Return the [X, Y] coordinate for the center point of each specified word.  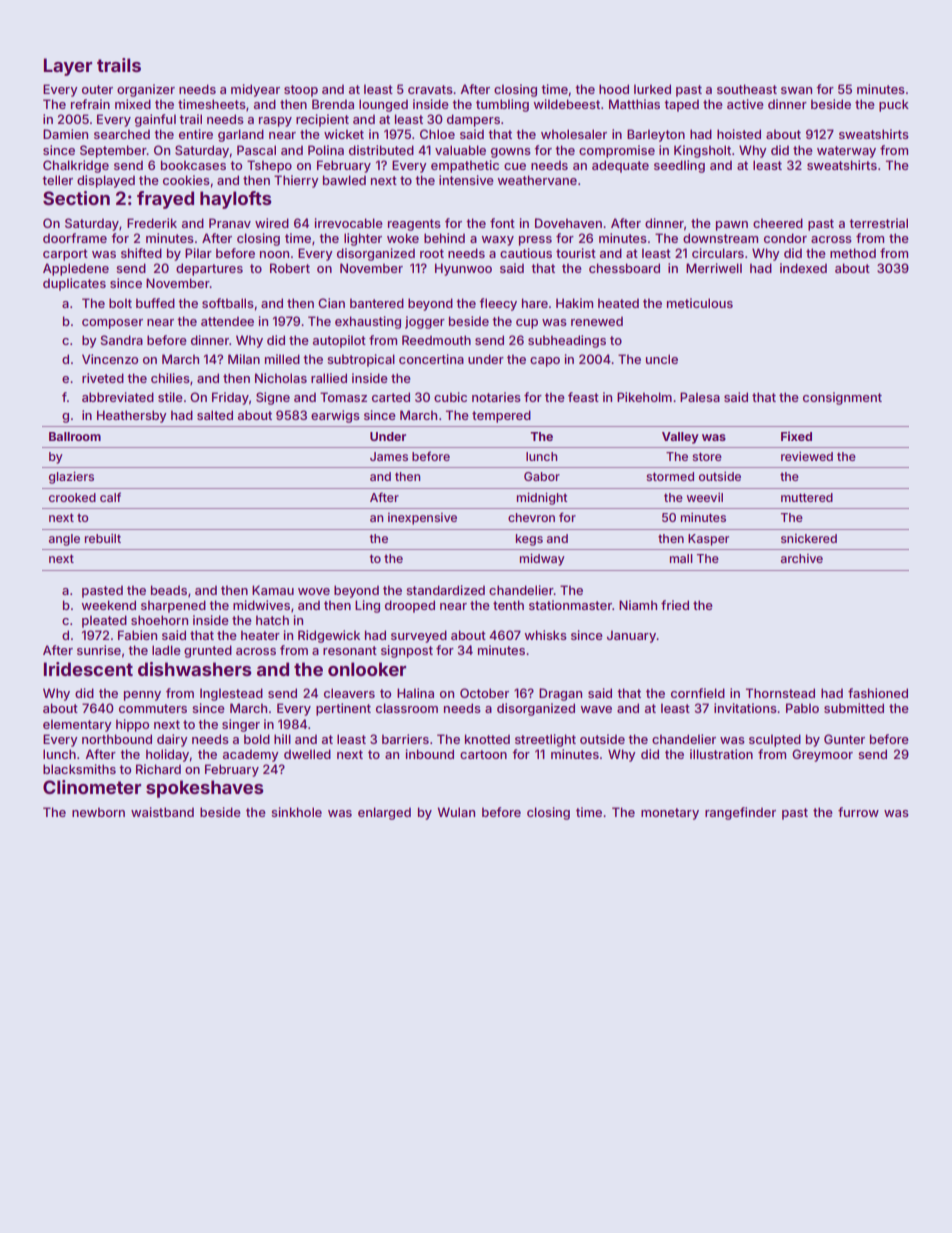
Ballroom [75, 436]
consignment [842, 398]
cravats [430, 89]
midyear [255, 90]
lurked [652, 89]
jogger [425, 322]
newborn [98, 812]
